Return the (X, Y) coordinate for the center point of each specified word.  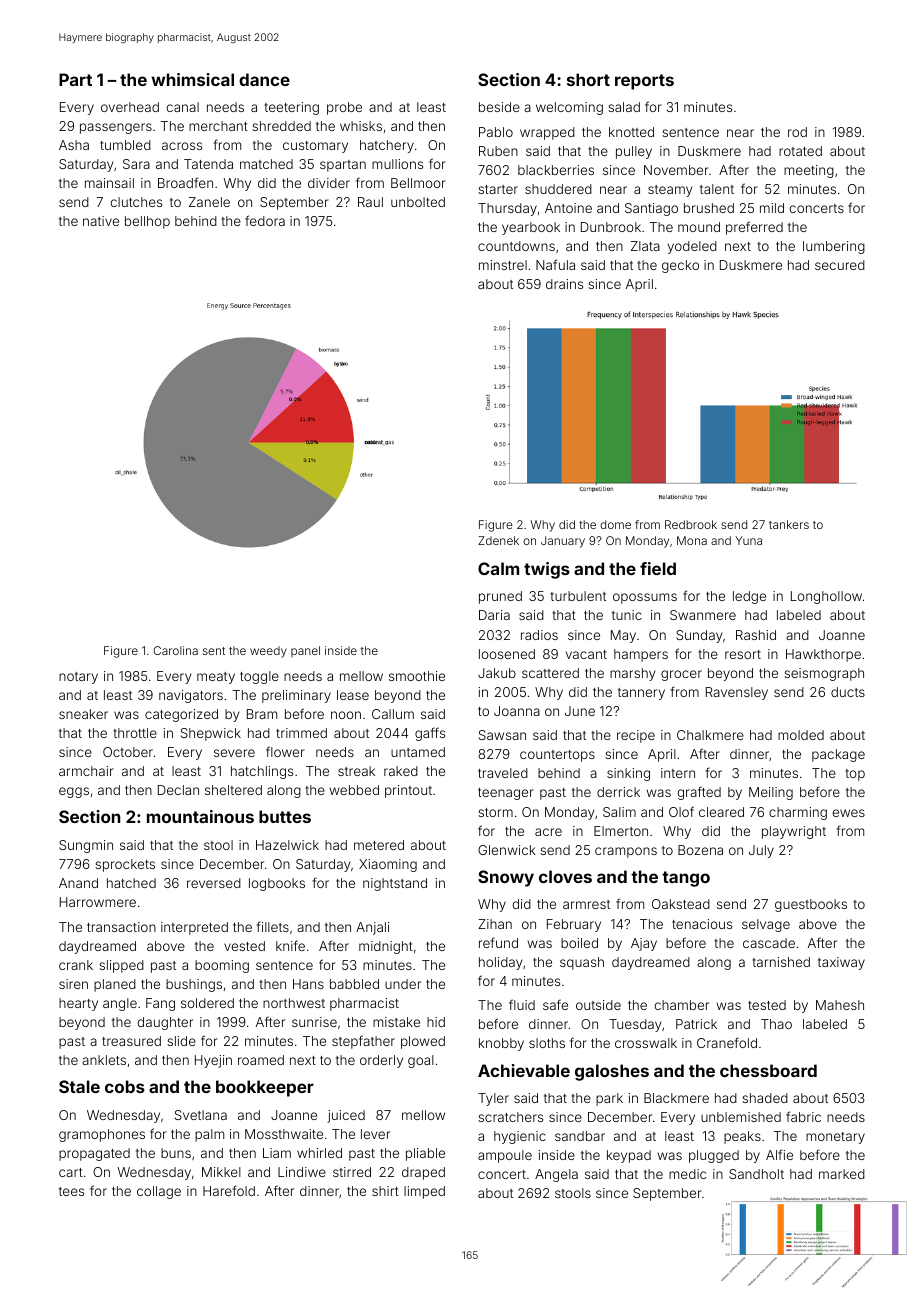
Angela (556, 1175)
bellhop (147, 222)
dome (615, 524)
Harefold (229, 1190)
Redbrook (691, 524)
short (588, 79)
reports (644, 82)
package (838, 755)
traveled (503, 773)
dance (264, 79)
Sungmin (86, 846)
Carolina (176, 650)
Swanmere (703, 615)
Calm (498, 568)
